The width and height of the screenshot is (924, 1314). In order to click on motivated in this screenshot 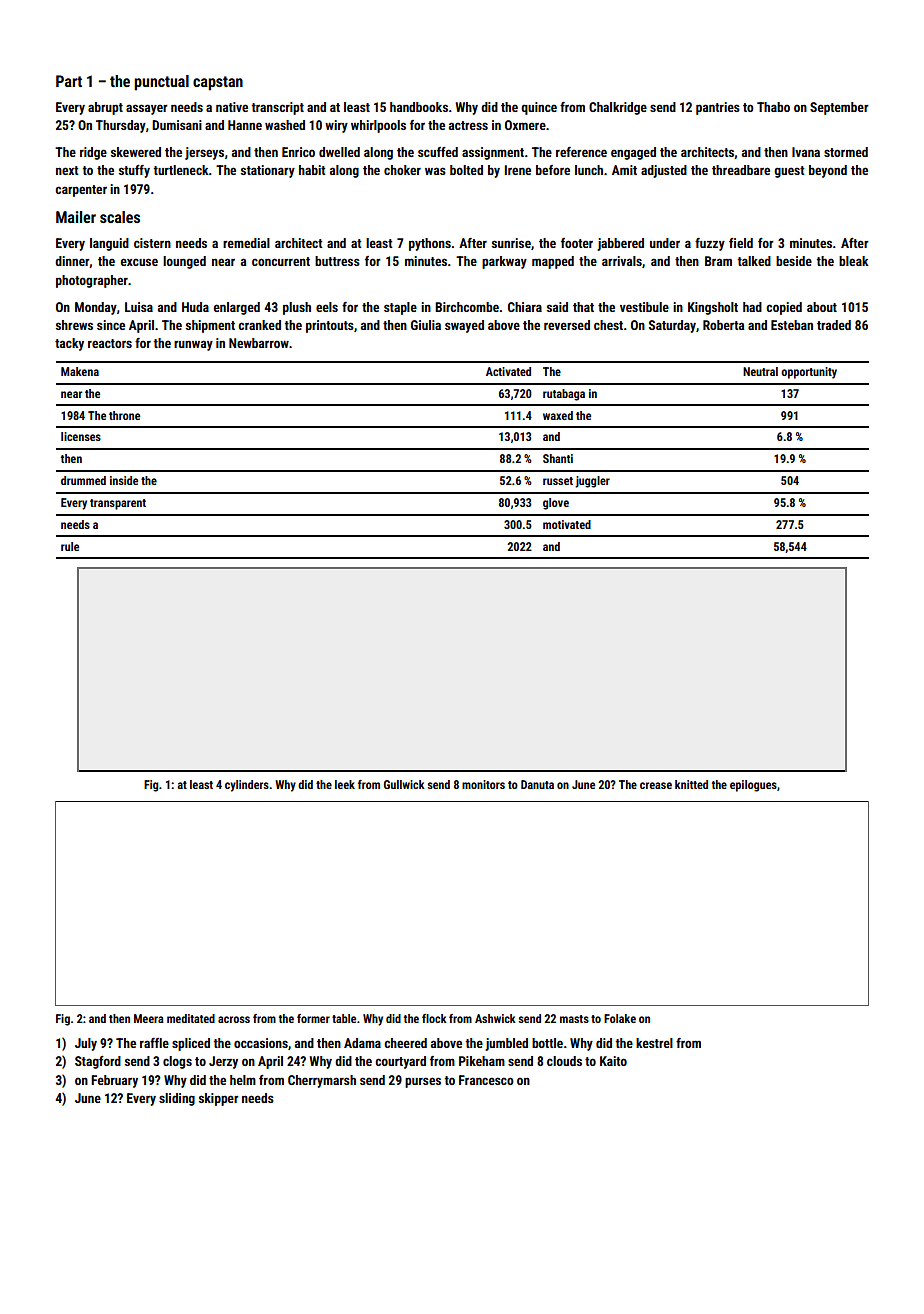, I will do `click(567, 524)`.
